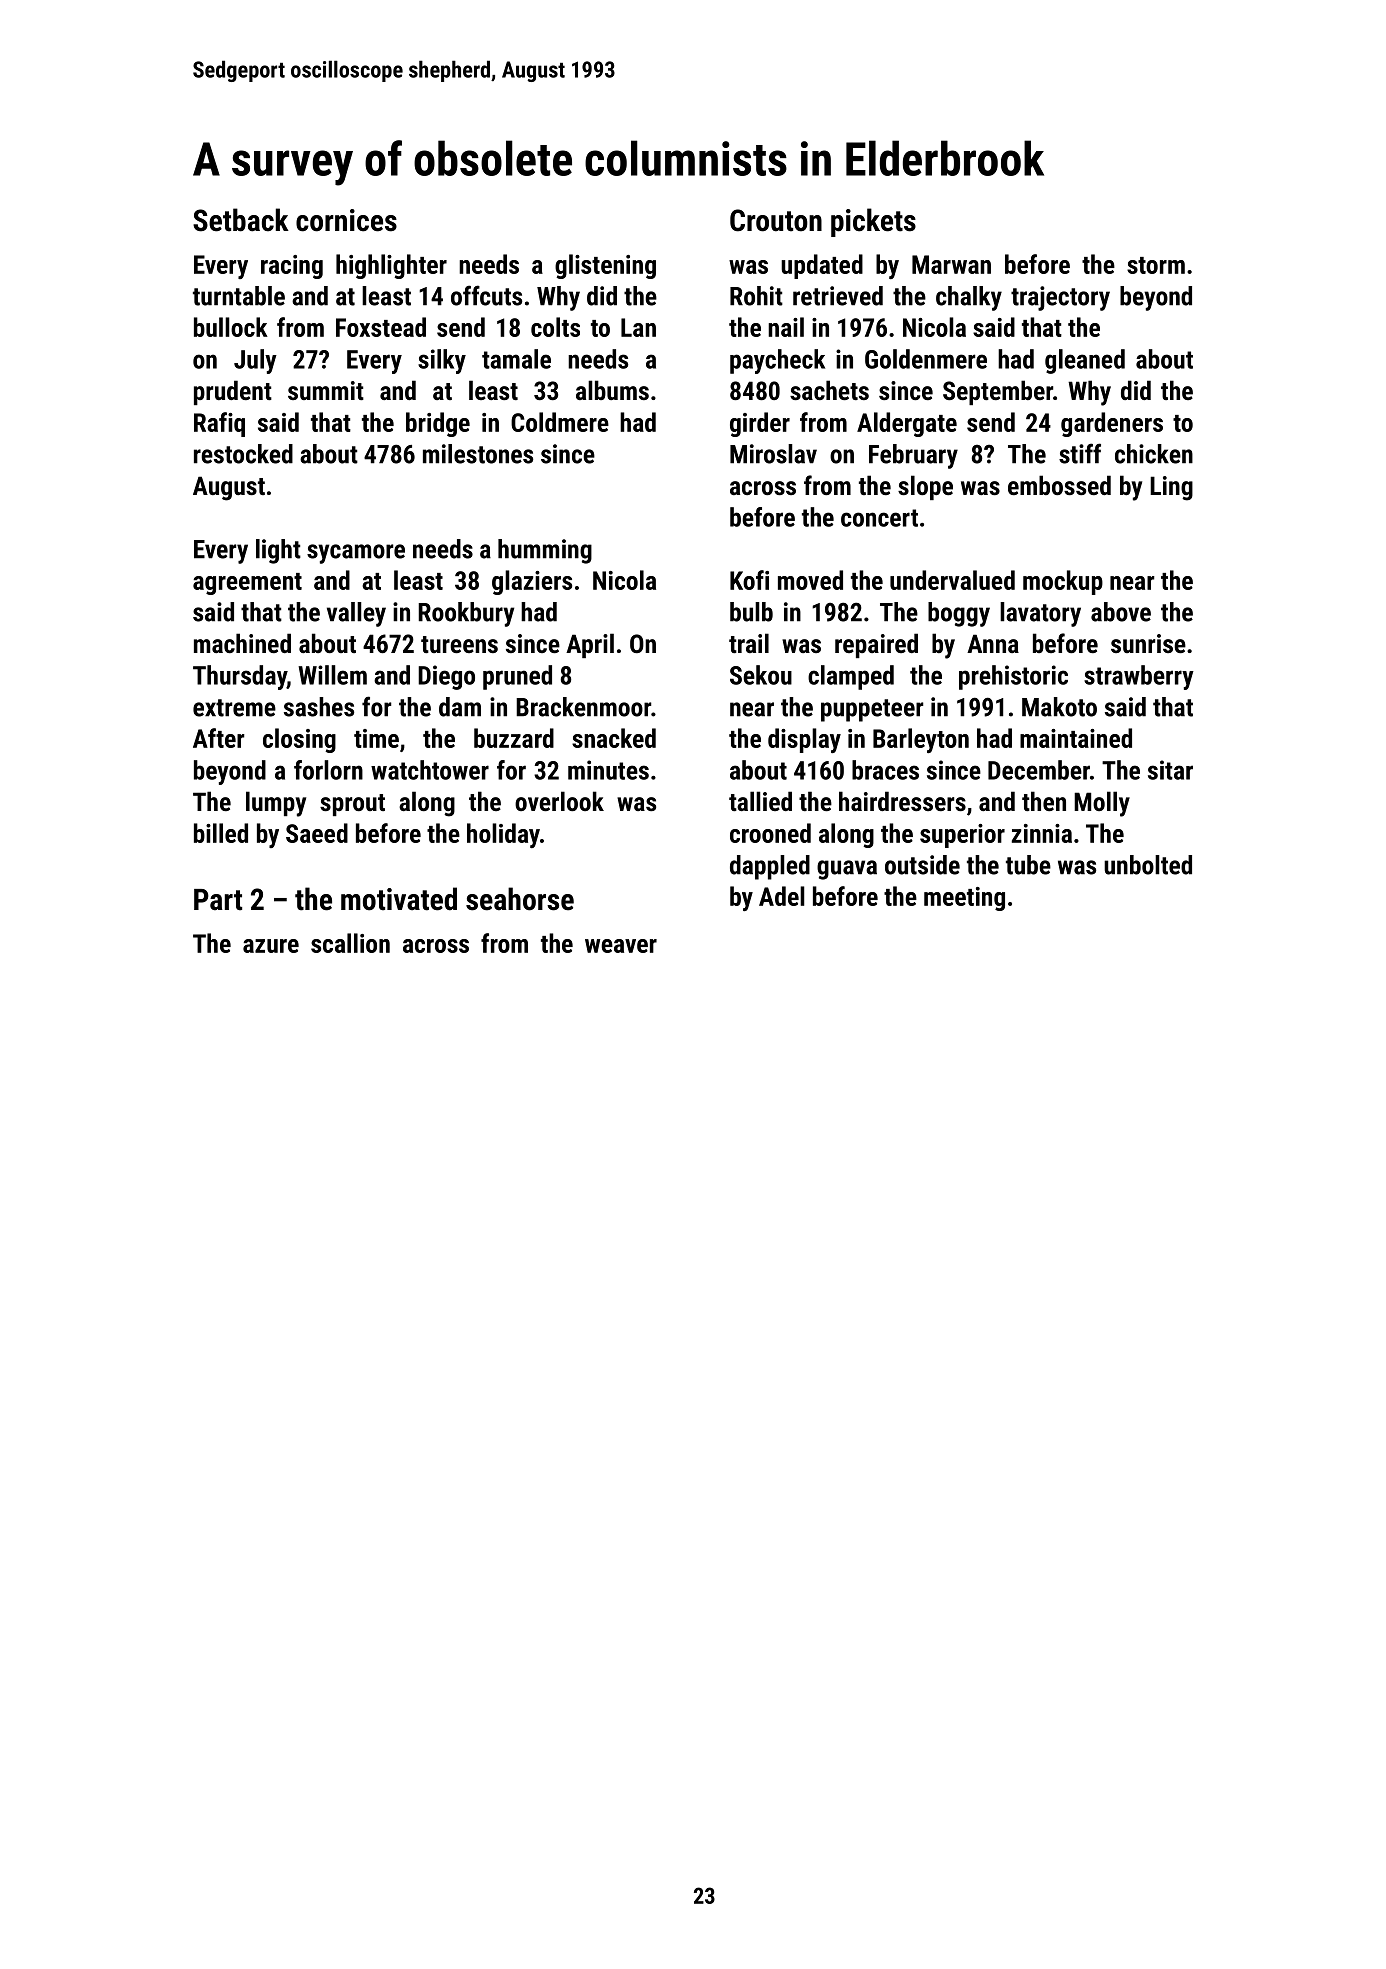  I want to click on Ling, so click(1171, 488).
